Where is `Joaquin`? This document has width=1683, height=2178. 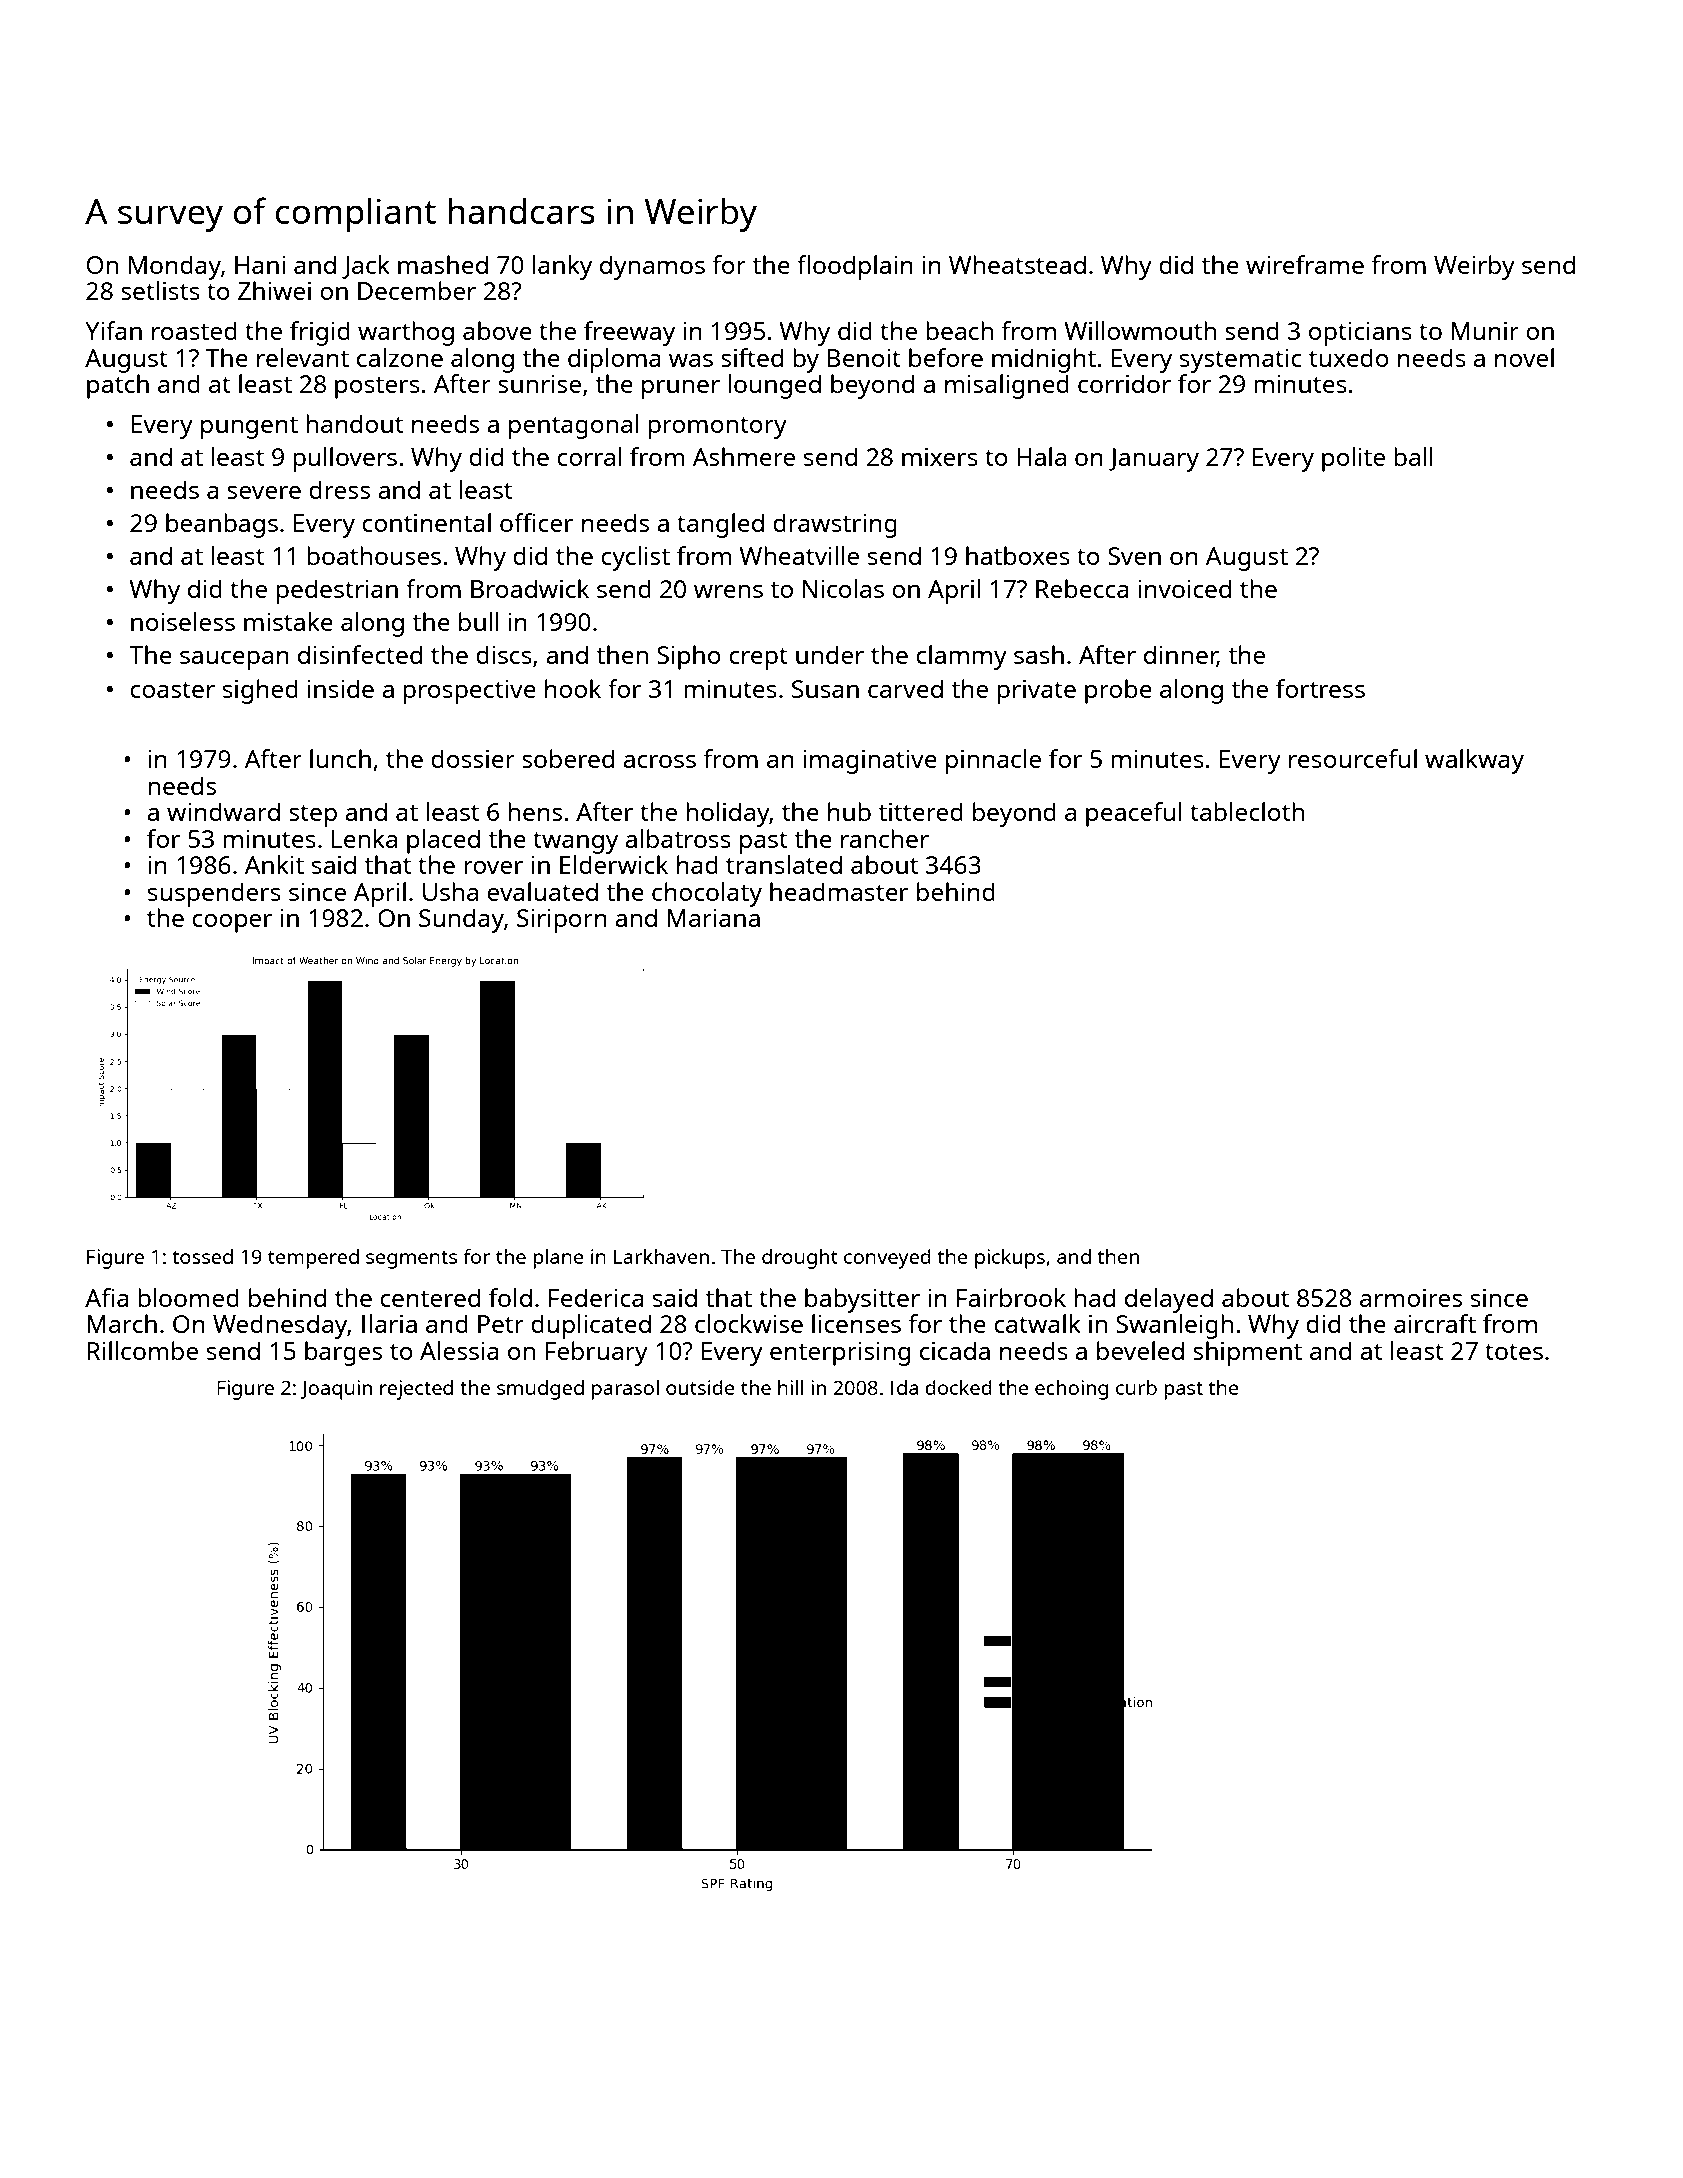
Joaquin is located at coordinates (336, 1390).
